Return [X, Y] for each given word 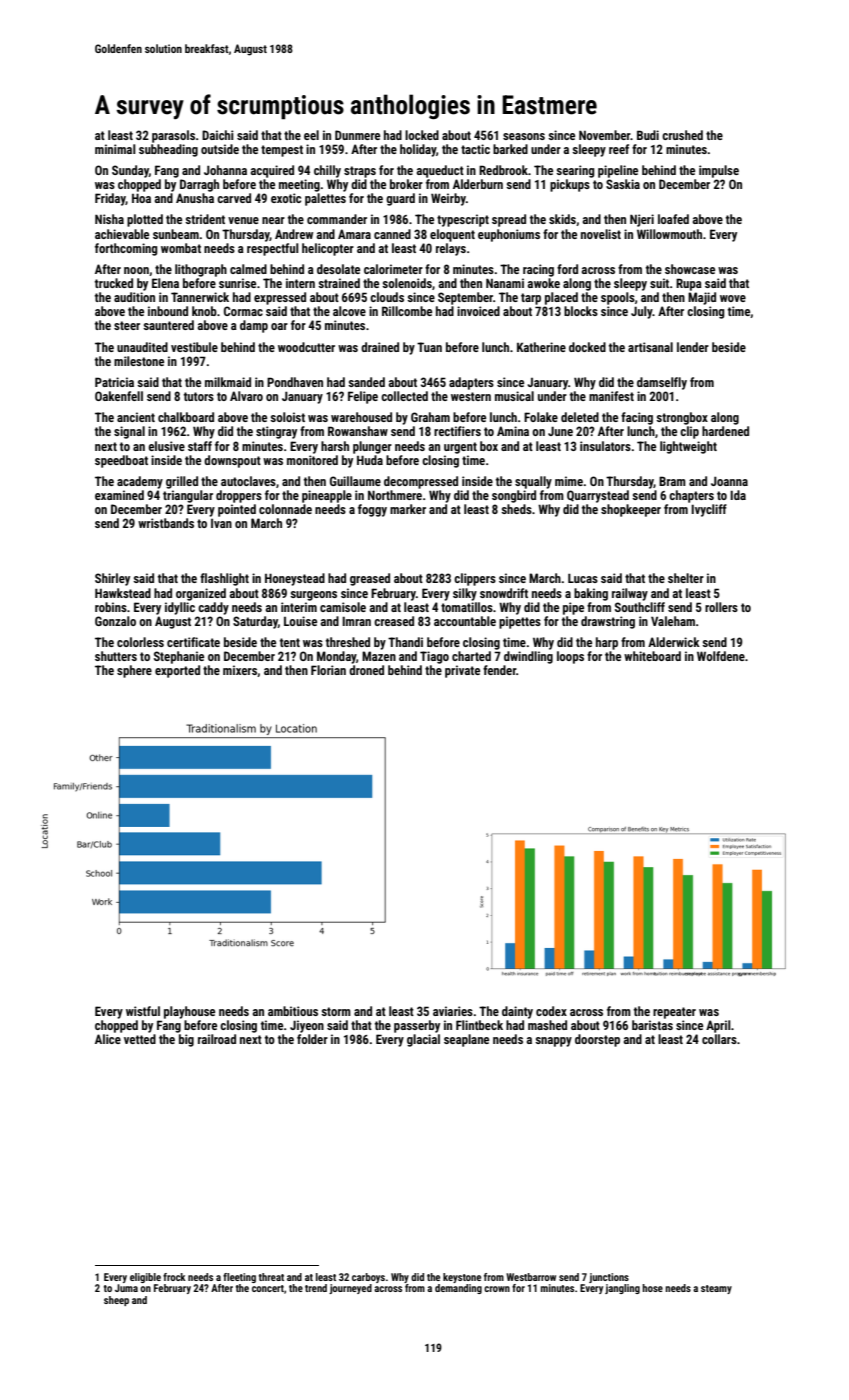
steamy [716, 1289]
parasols [173, 136]
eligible [145, 1278]
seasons [524, 136]
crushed [682, 135]
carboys [368, 1278]
